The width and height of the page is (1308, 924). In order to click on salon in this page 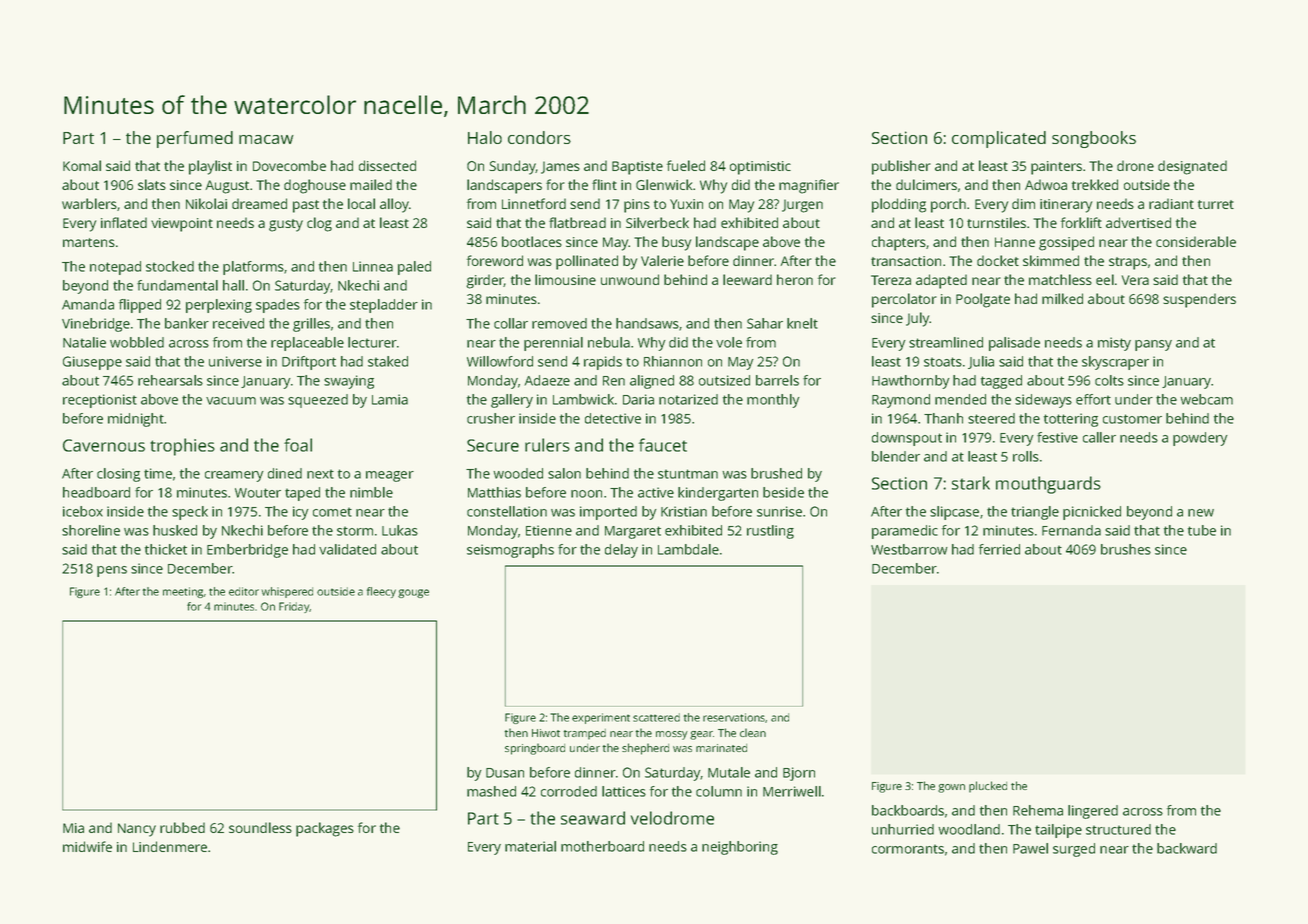, I will do `click(564, 473)`.
